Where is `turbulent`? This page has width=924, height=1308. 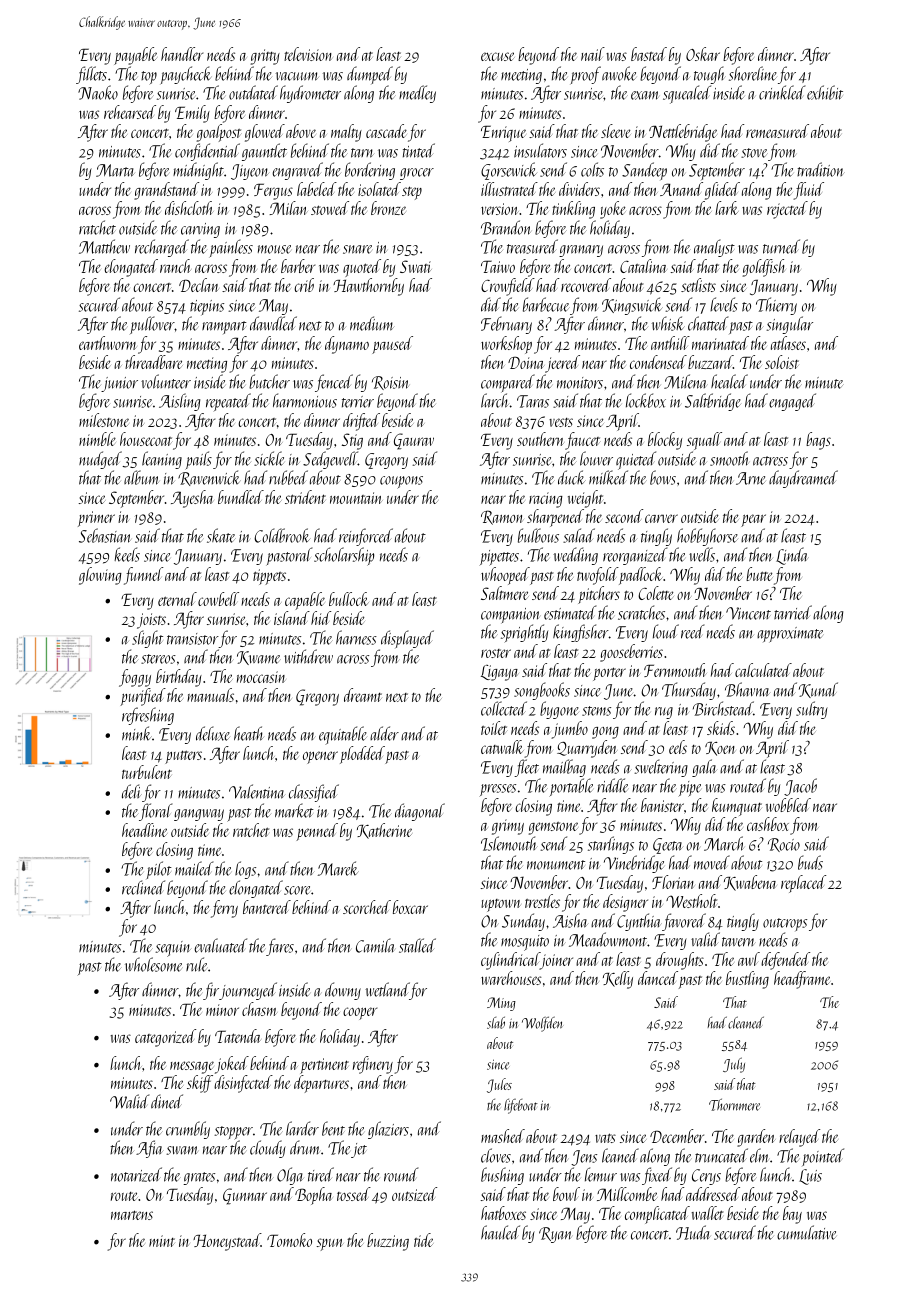 turbulent is located at coordinates (147, 772).
